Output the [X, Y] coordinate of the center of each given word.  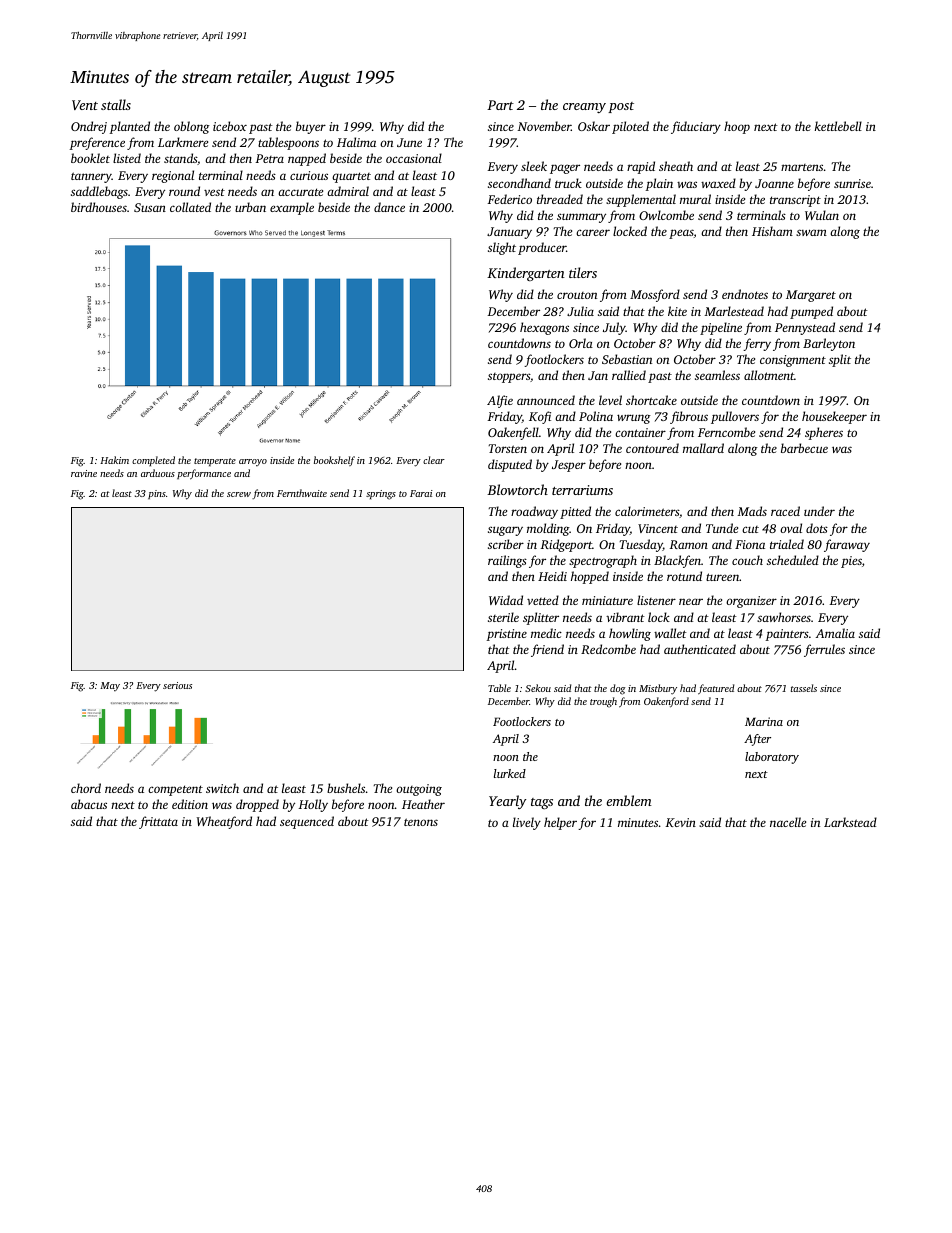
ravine [84, 473]
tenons [421, 822]
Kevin [680, 822]
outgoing [419, 790]
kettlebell [838, 126]
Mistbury [658, 689]
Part [500, 105]
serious [177, 685]
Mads [752, 511]
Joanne [774, 183]
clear [434, 460]
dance [389, 207]
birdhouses [99, 207]
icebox [230, 126]
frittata [158, 822]
